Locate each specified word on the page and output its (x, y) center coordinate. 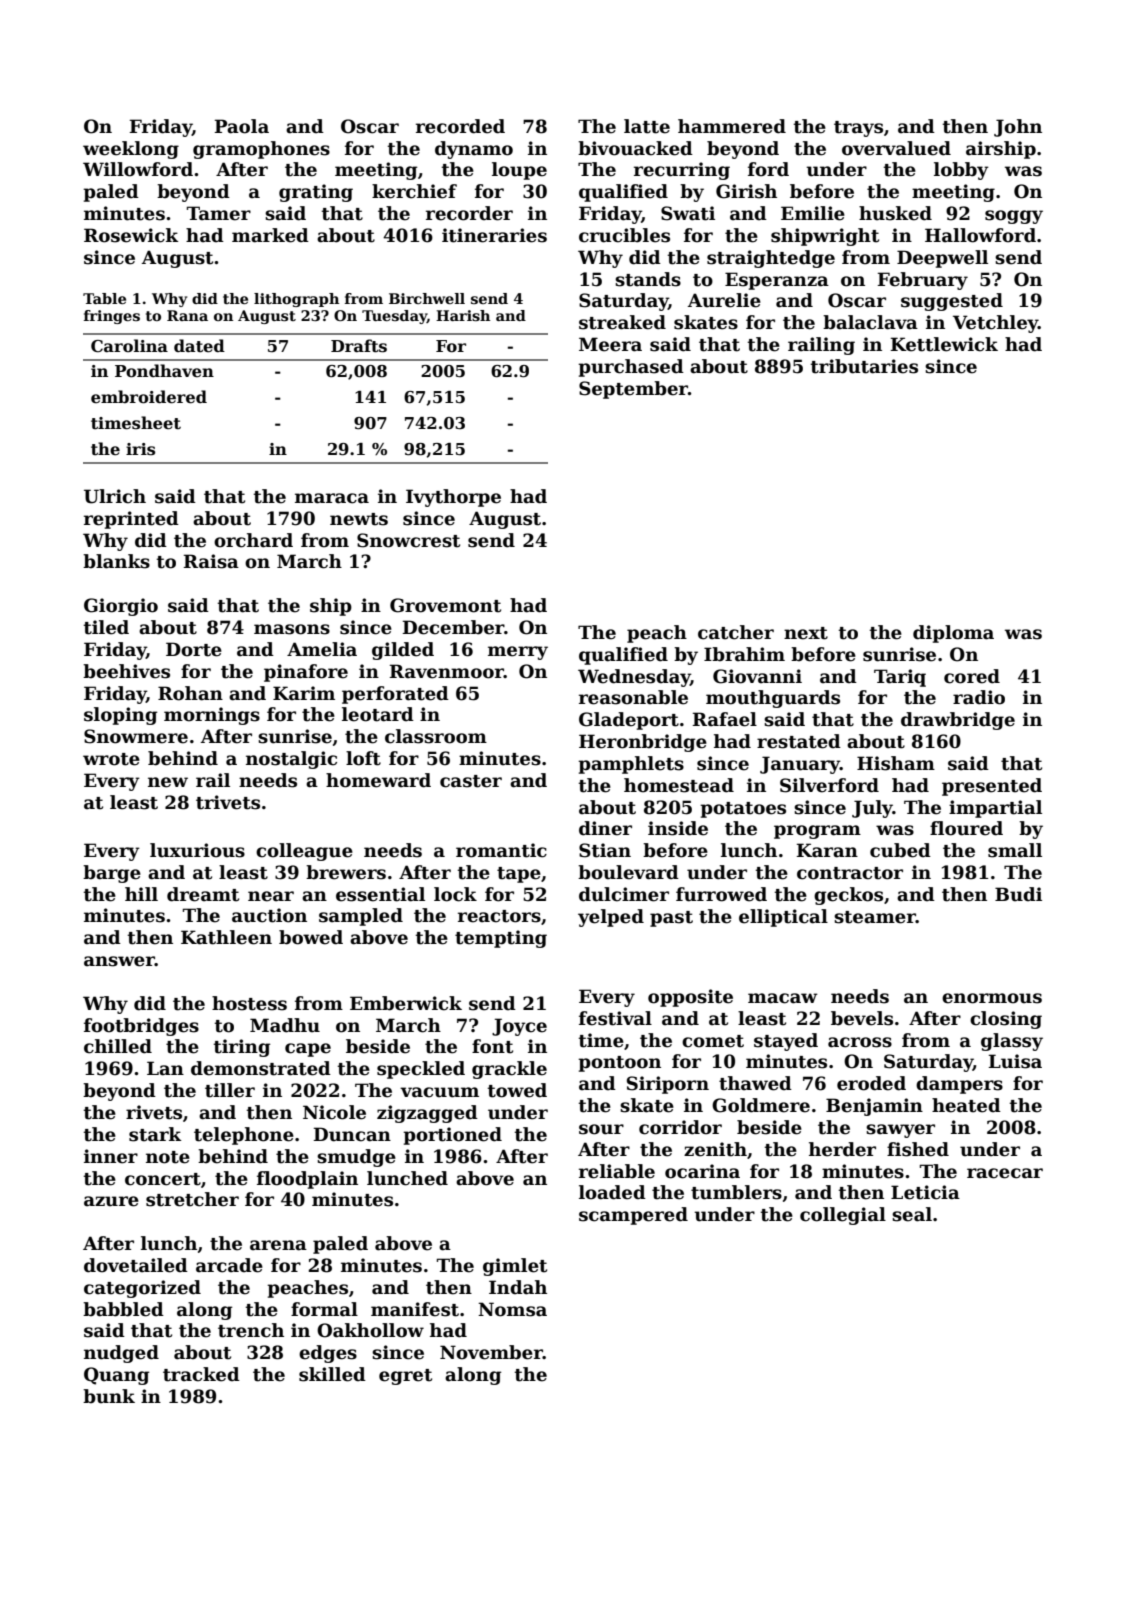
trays (858, 129)
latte (647, 126)
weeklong (131, 150)
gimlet (515, 1267)
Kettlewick (944, 344)
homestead (679, 785)
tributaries (864, 366)
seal (912, 1214)
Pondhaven (164, 371)
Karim (304, 693)
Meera (610, 344)
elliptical (783, 918)
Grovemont (445, 605)
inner (111, 1156)
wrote (111, 759)
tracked (201, 1374)
